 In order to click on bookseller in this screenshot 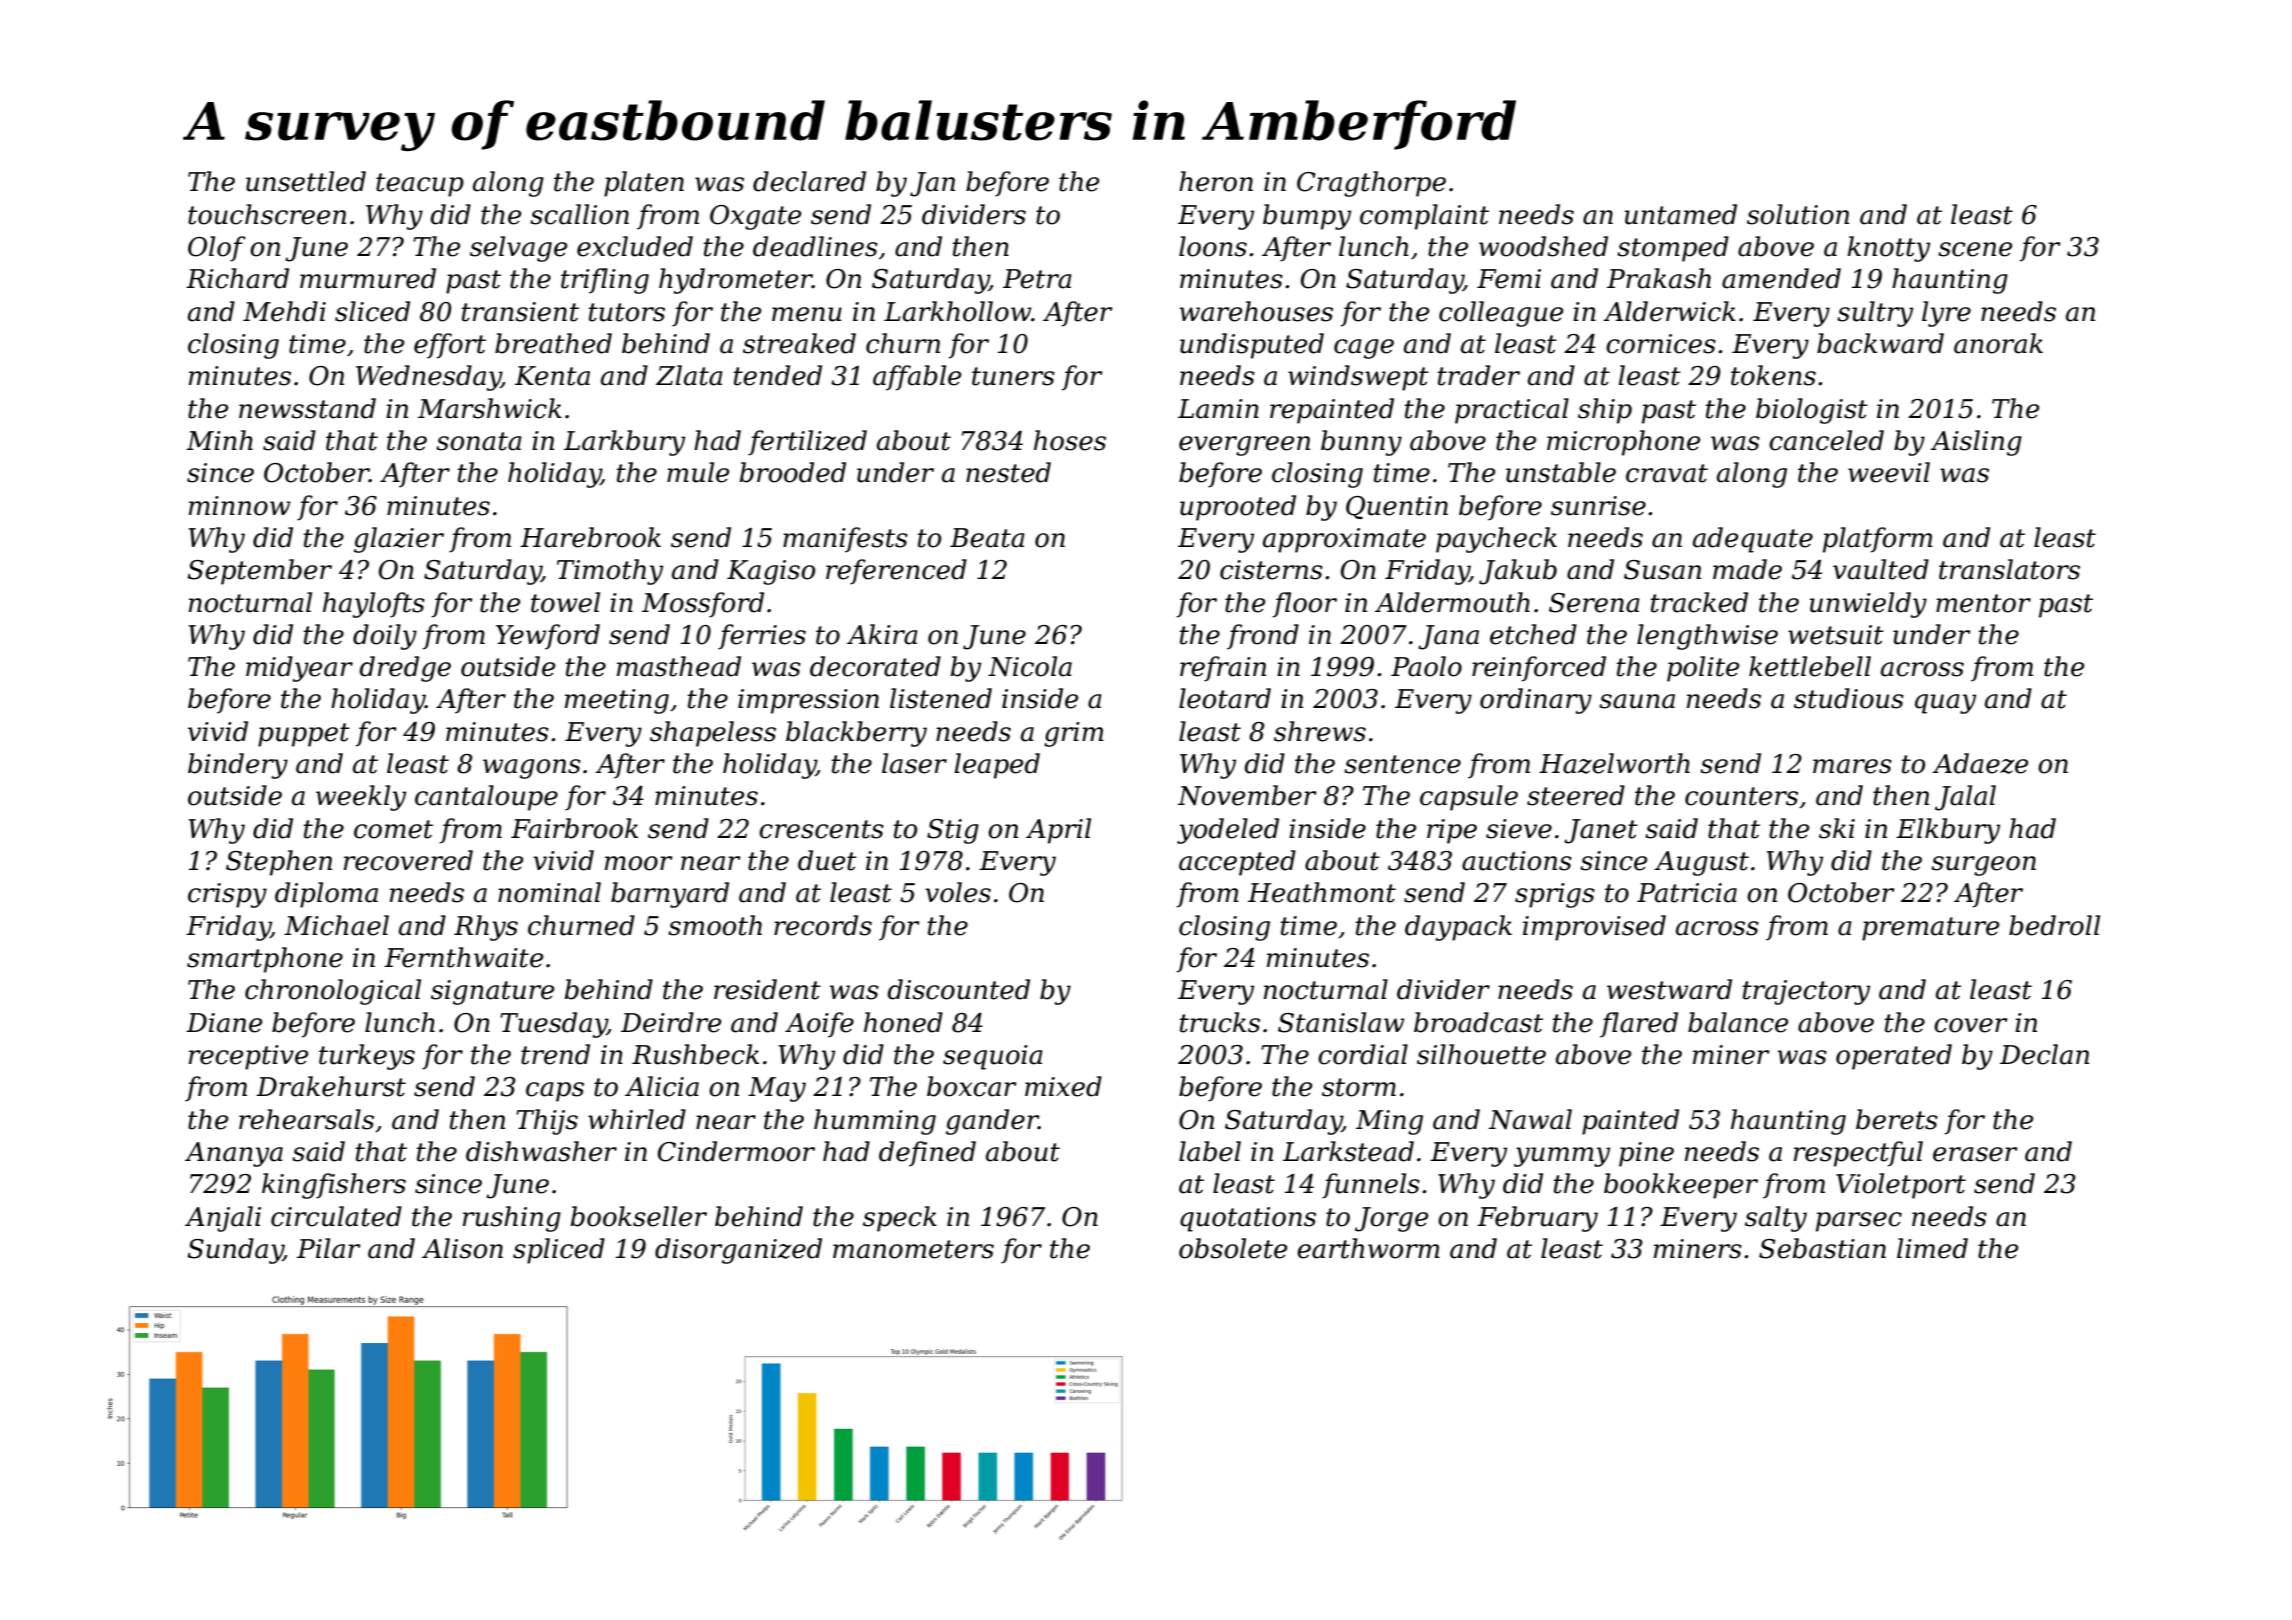, I will do `click(639, 1216)`.
